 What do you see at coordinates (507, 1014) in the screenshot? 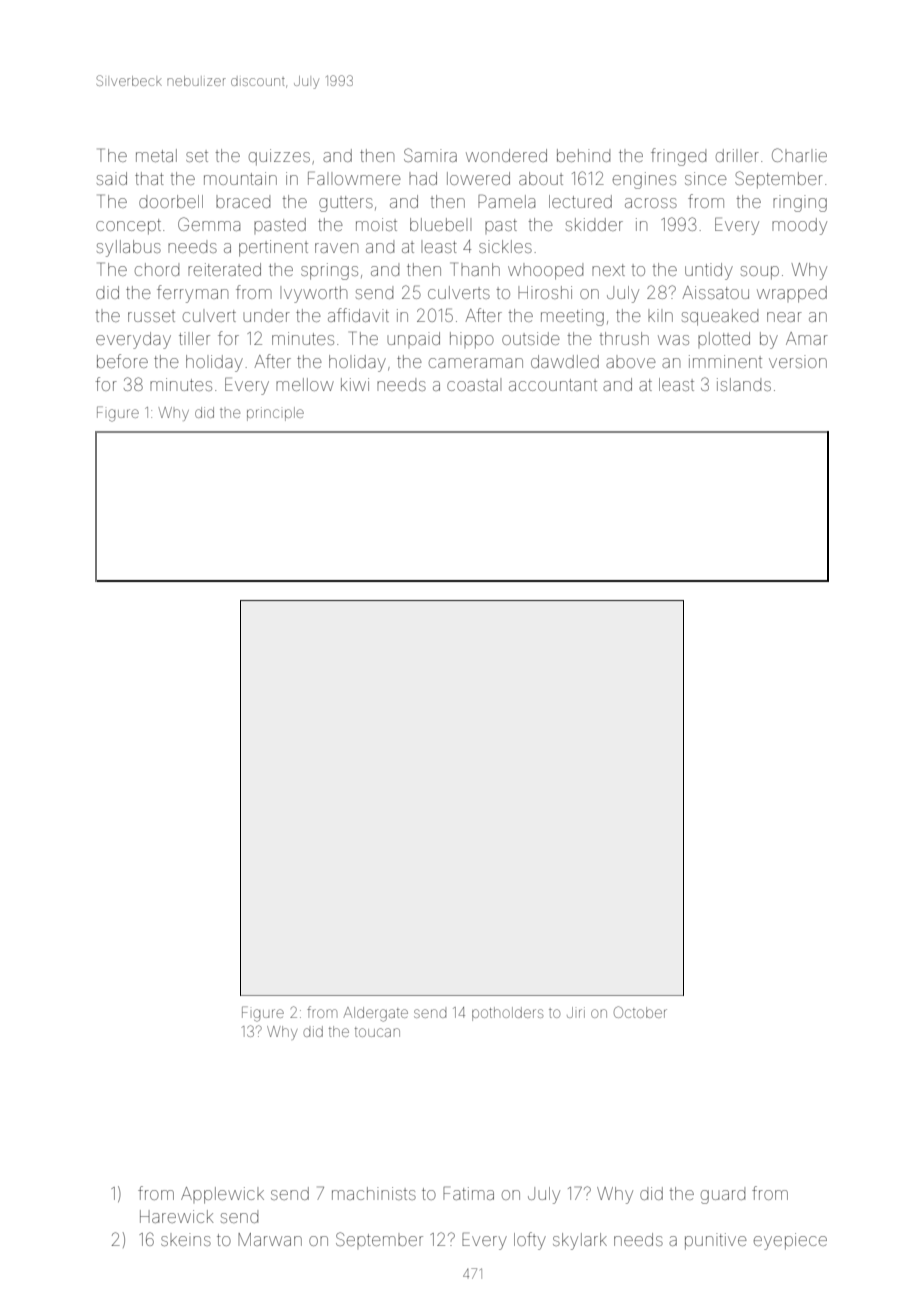
I see `potholders` at bounding box center [507, 1014].
